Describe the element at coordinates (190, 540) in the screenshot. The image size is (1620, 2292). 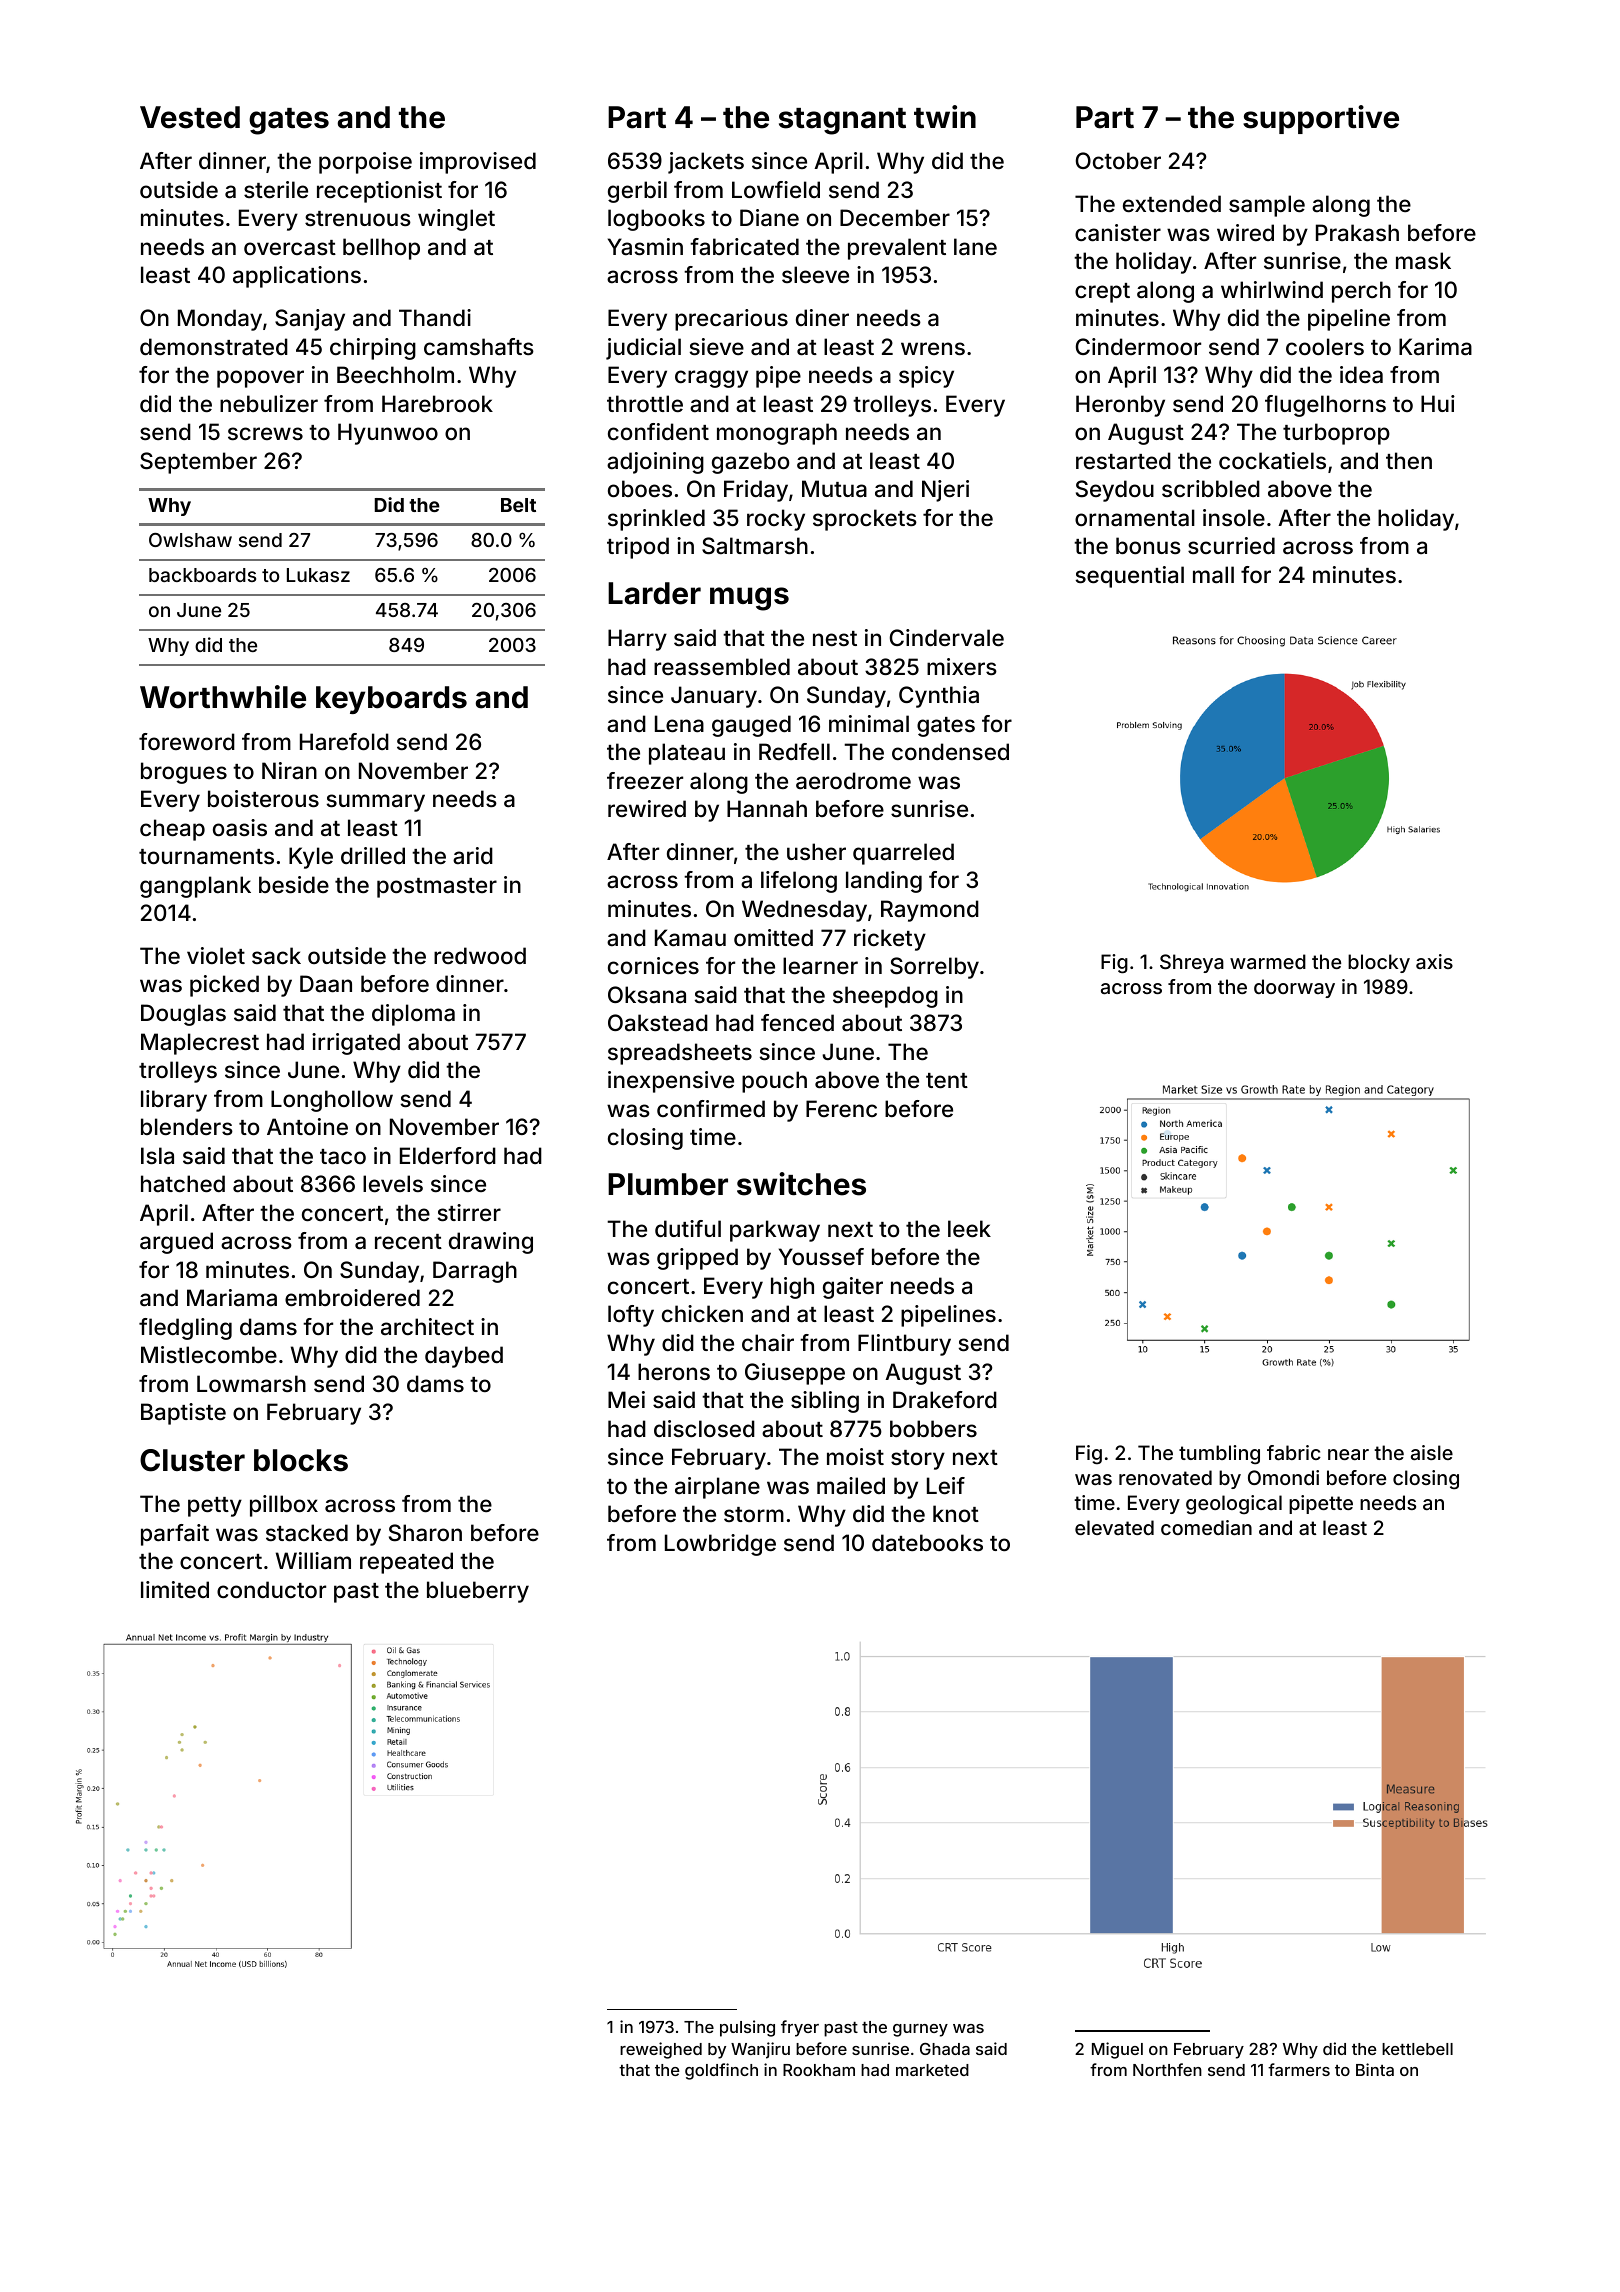
I see `Owlshaw` at that location.
